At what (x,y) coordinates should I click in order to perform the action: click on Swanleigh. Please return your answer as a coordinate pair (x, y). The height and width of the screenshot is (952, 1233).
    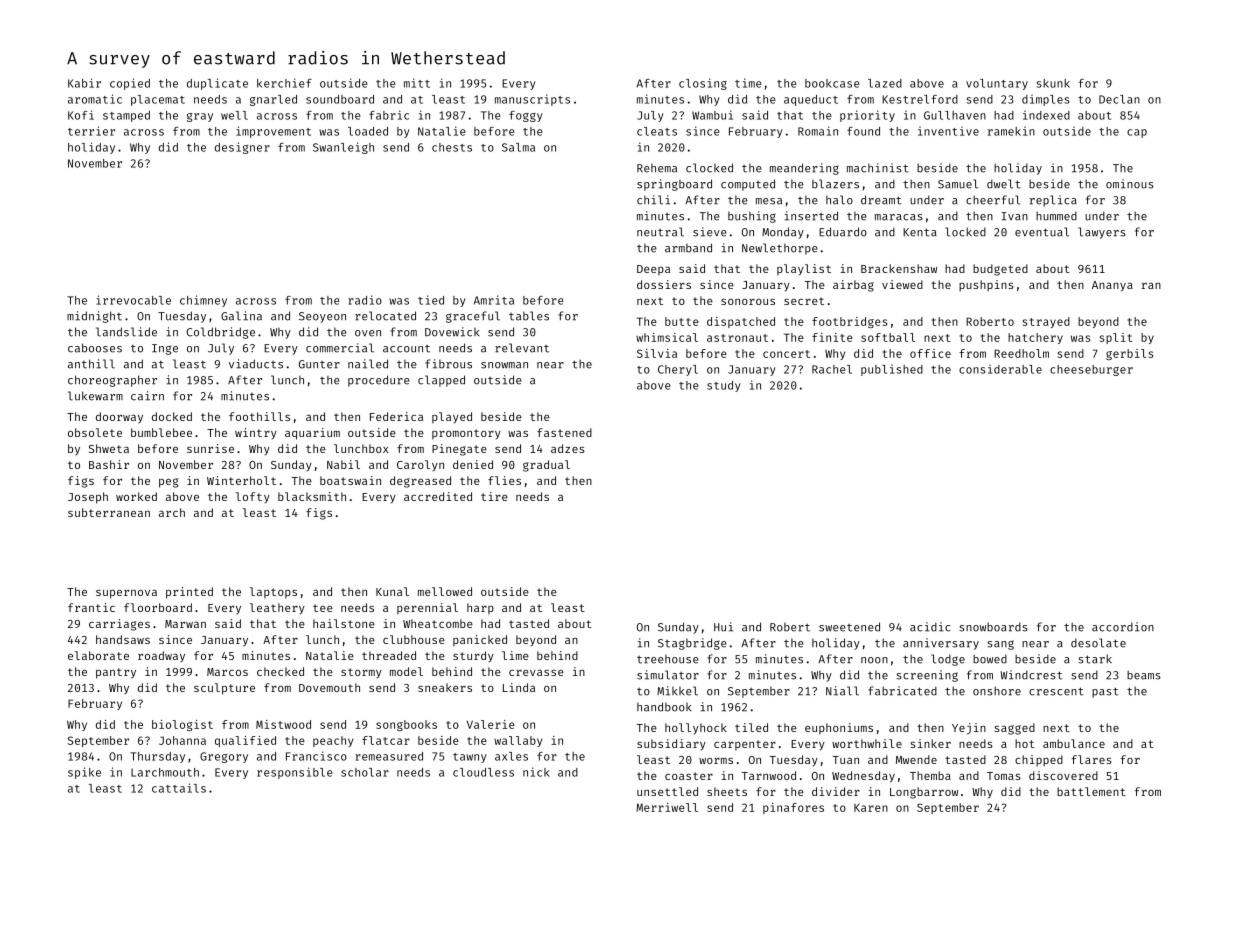
    Looking at the image, I should click on (343, 148).
